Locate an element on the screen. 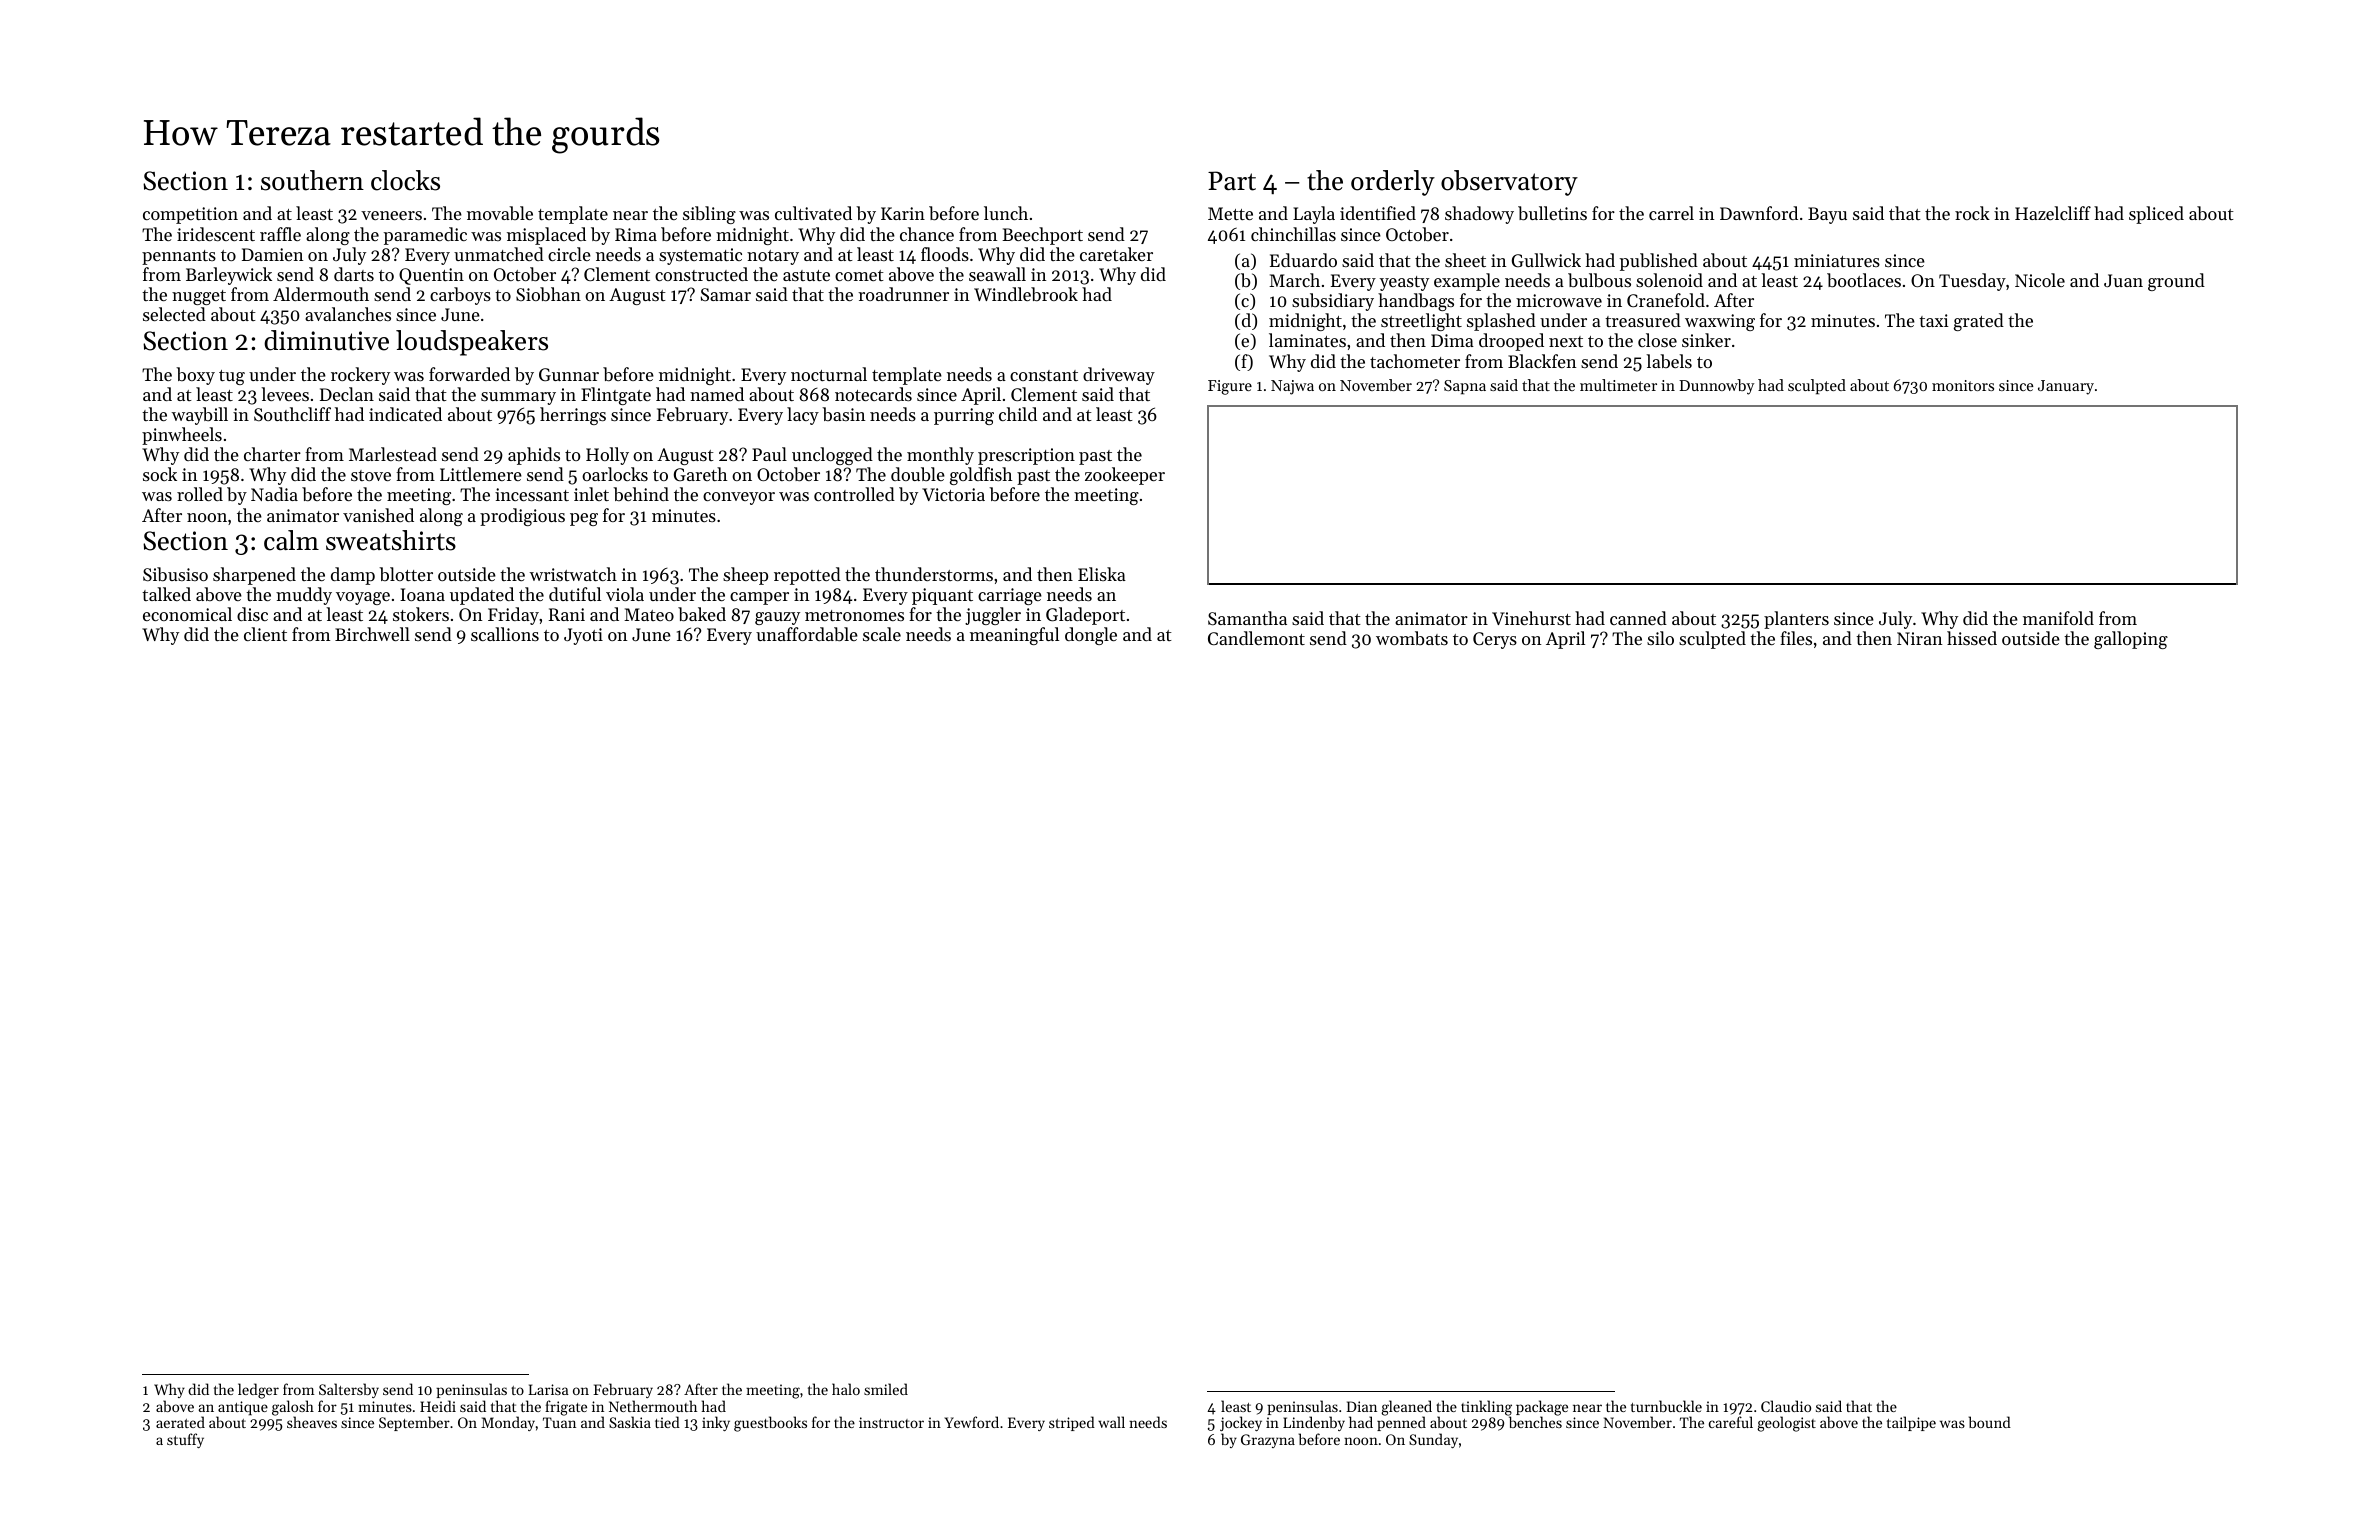 The width and height of the screenshot is (2380, 1540). chinchillas is located at coordinates (1293, 234).
